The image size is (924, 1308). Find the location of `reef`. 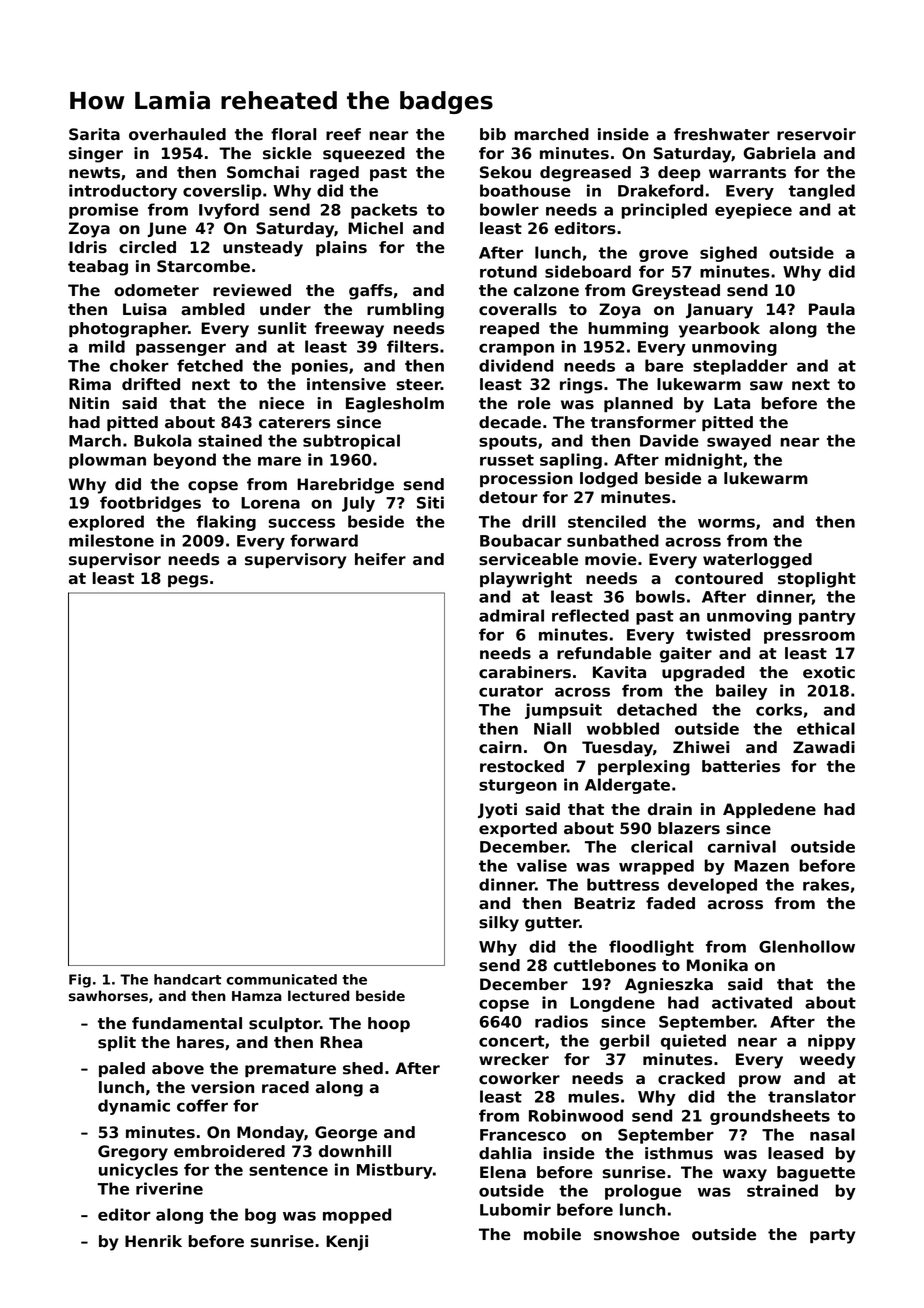

reef is located at coordinates (343, 134).
